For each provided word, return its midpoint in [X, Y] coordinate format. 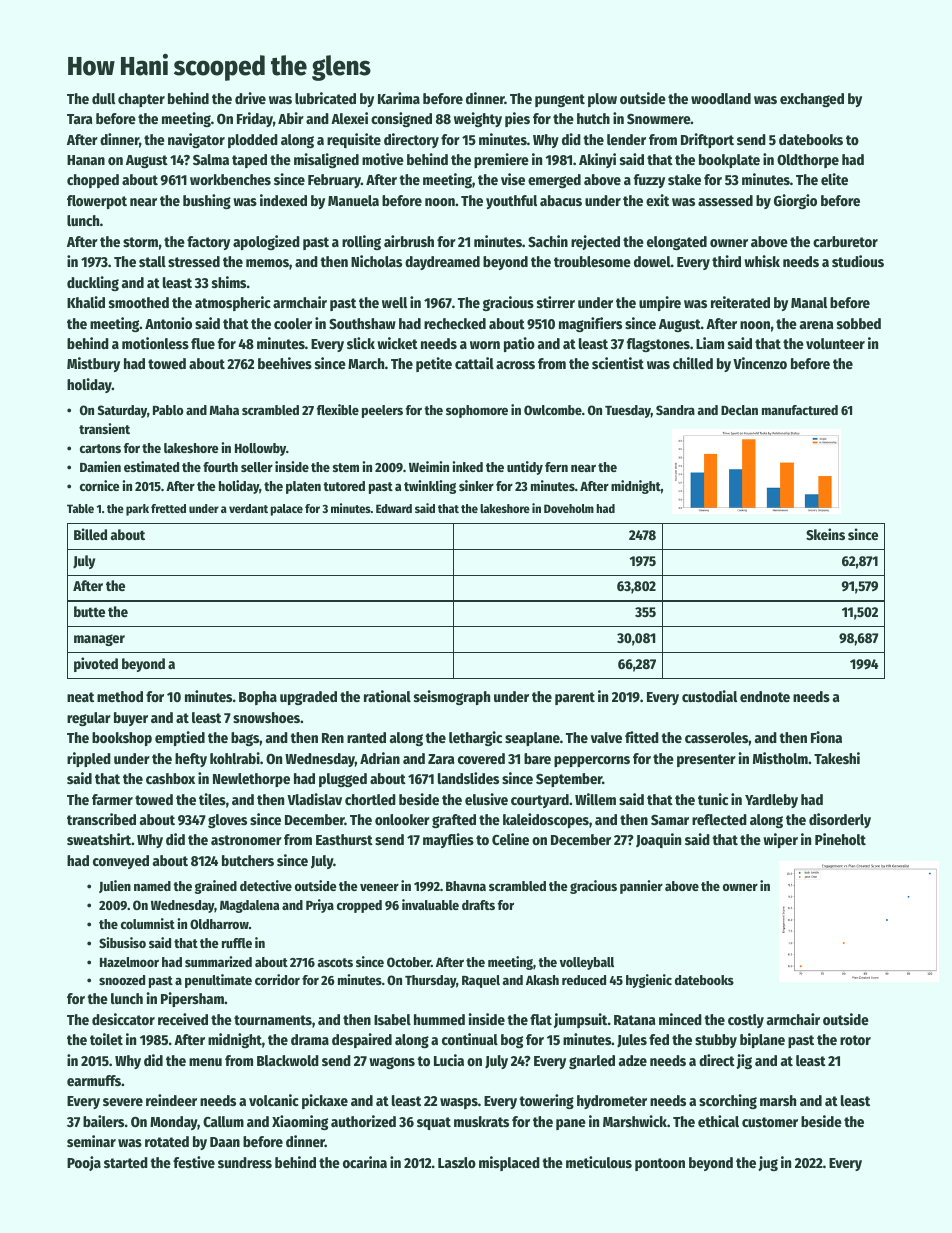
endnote [765, 696]
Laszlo [457, 1162]
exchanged [812, 100]
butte [89, 611]
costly [746, 1021]
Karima [399, 98]
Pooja [84, 1163]
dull [103, 98]
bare [537, 758]
